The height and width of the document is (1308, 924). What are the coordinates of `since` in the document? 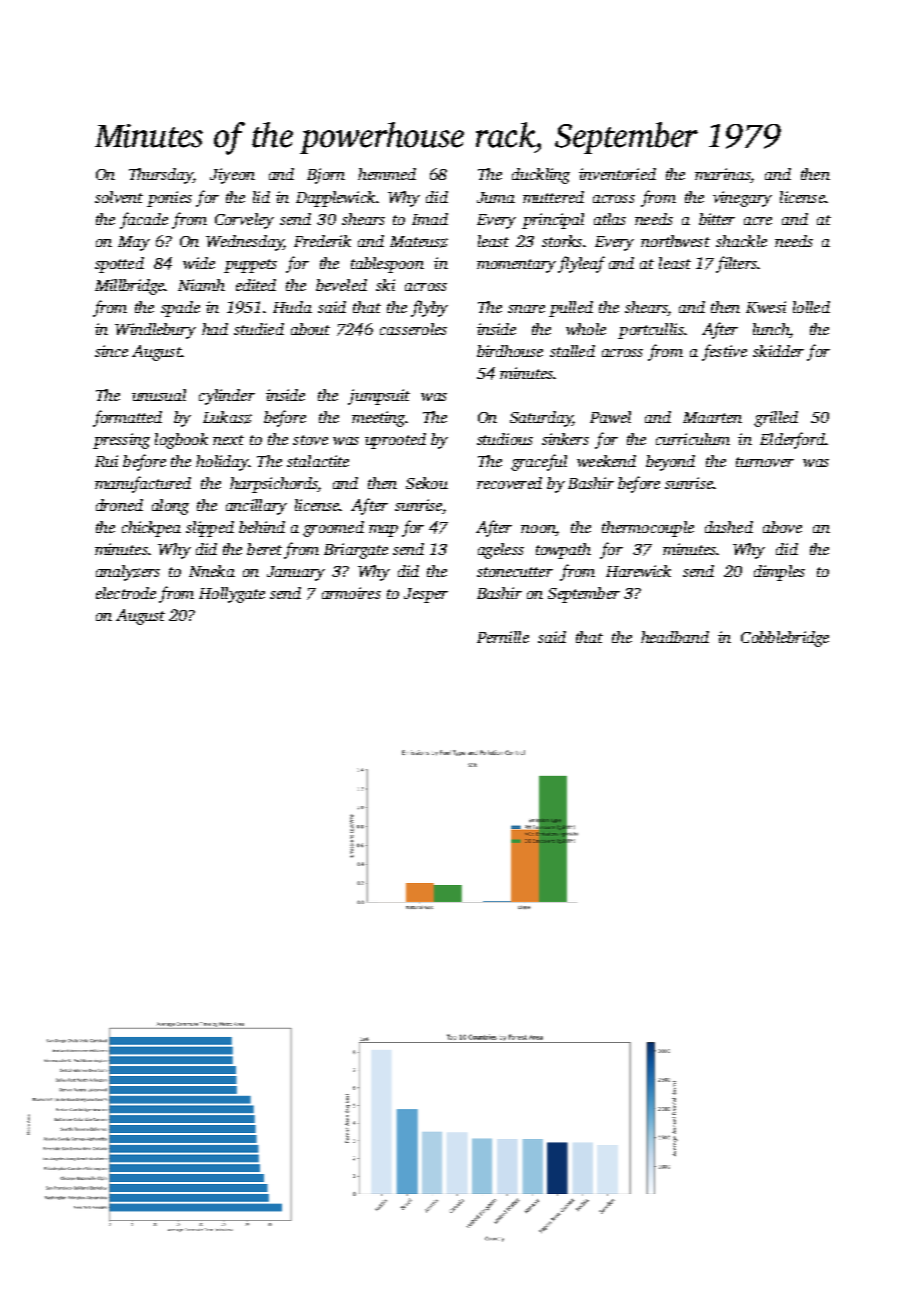 It's located at (111, 351).
